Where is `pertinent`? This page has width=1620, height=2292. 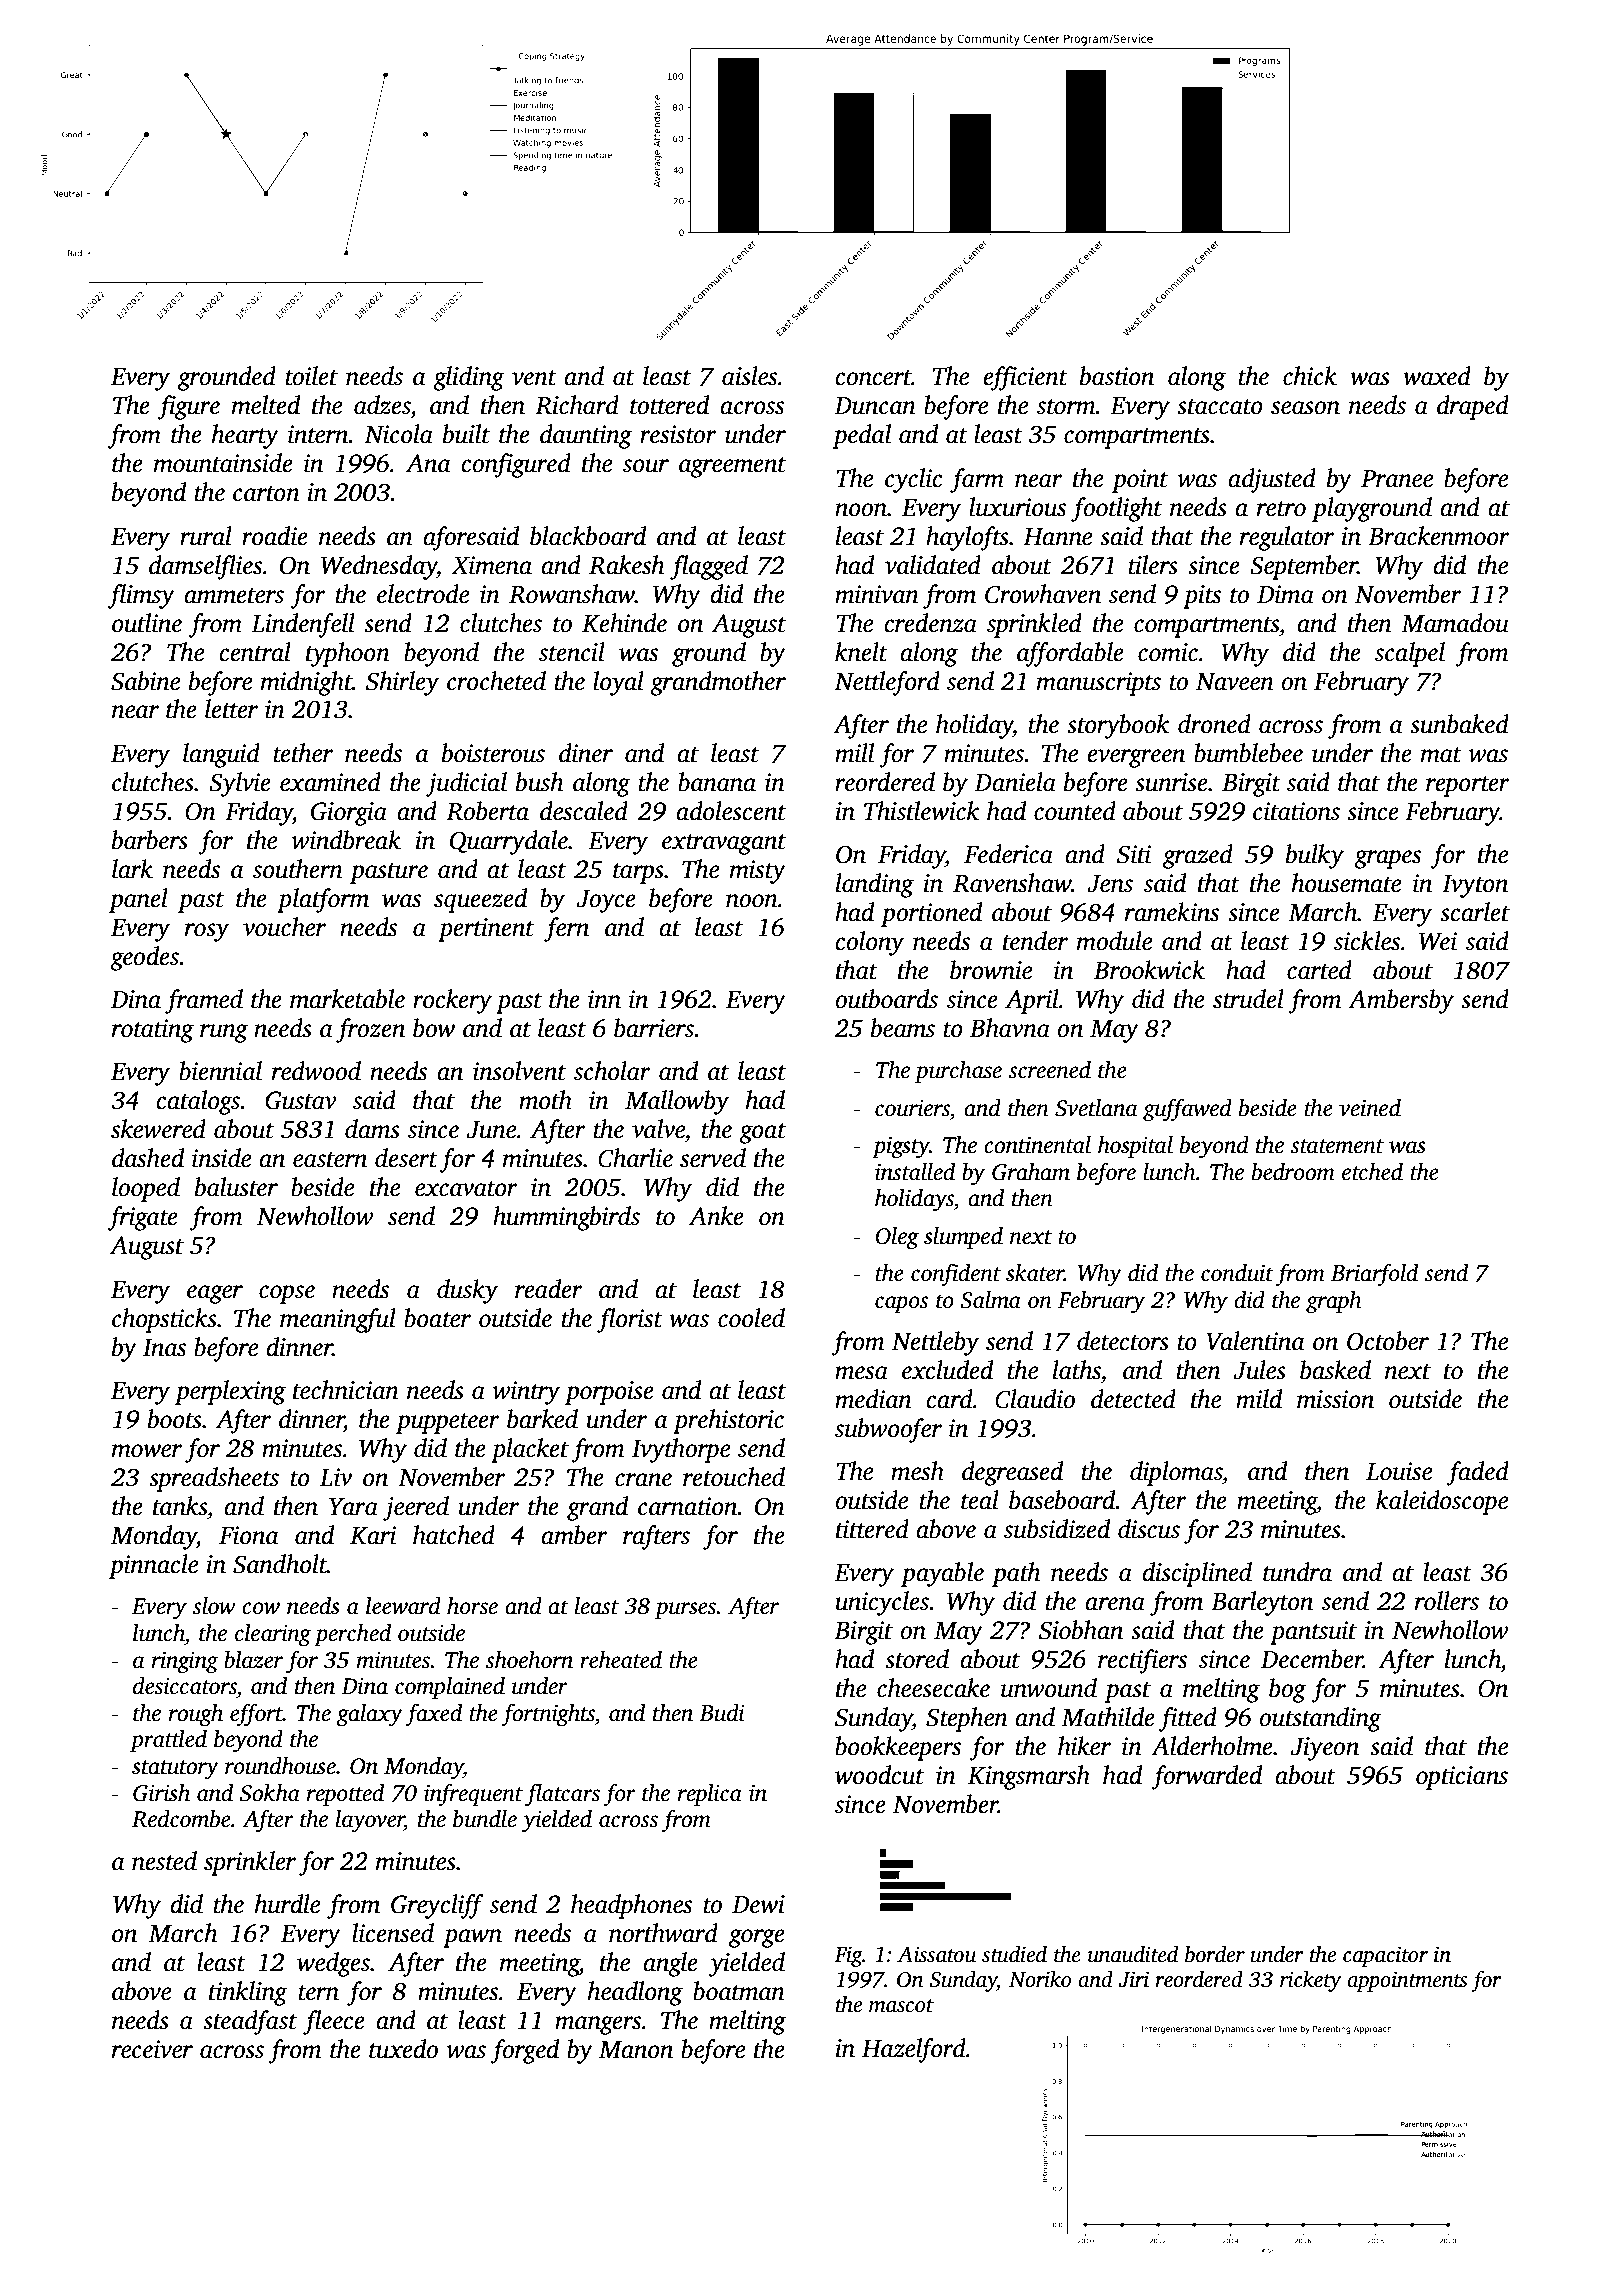 pertinent is located at coordinates (486, 930).
